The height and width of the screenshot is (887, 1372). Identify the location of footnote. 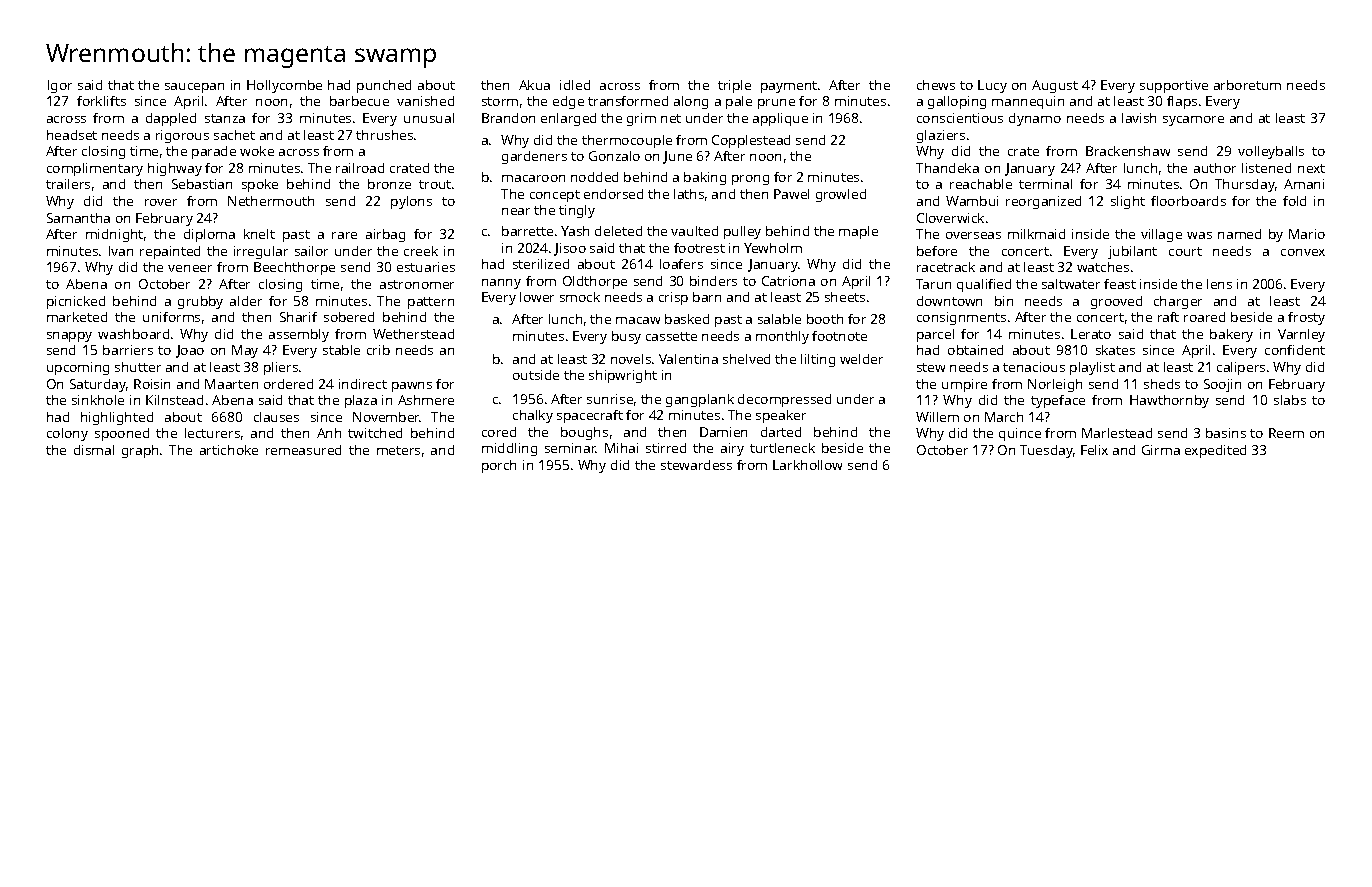
(839, 336).
